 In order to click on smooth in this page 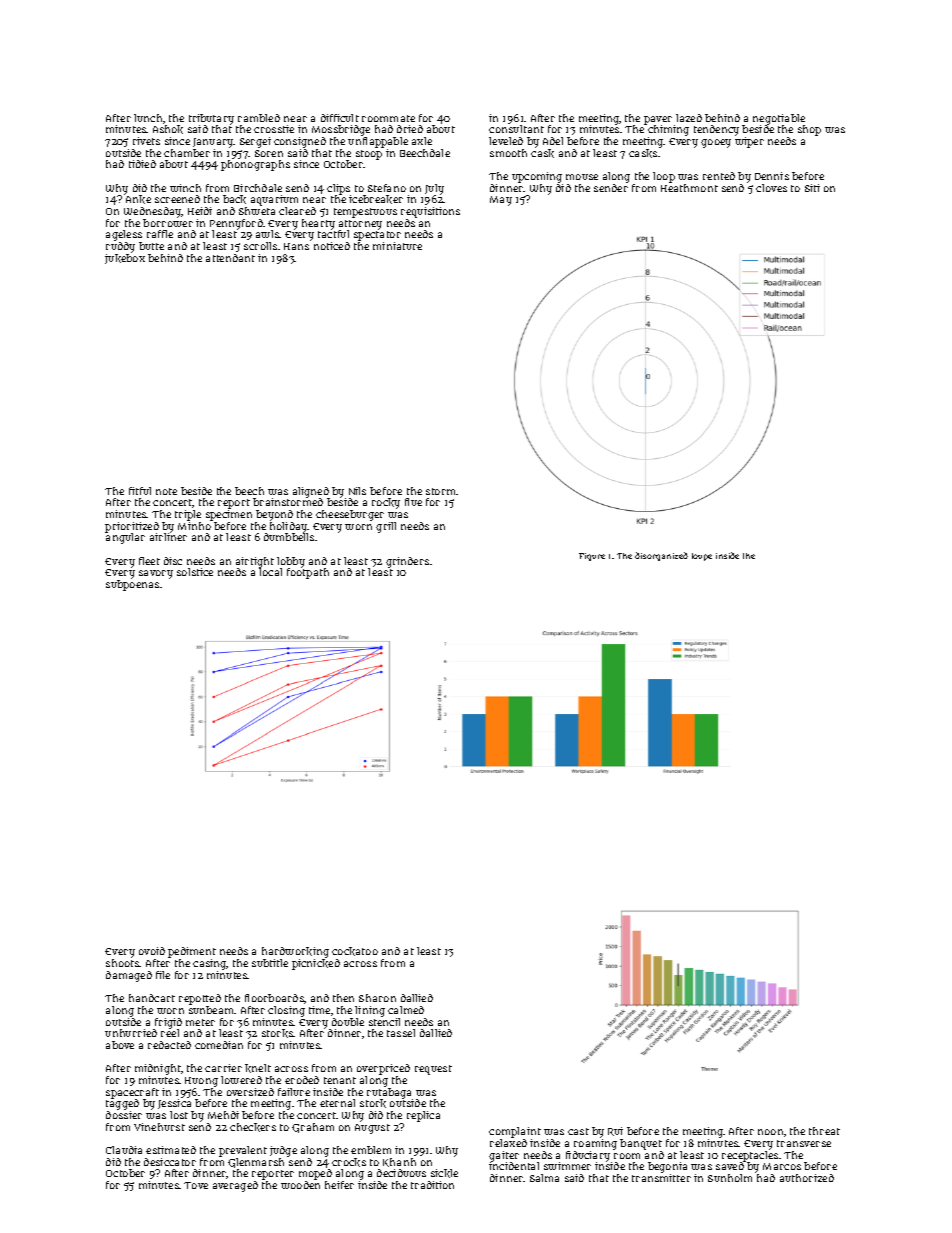, I will do `click(508, 153)`.
